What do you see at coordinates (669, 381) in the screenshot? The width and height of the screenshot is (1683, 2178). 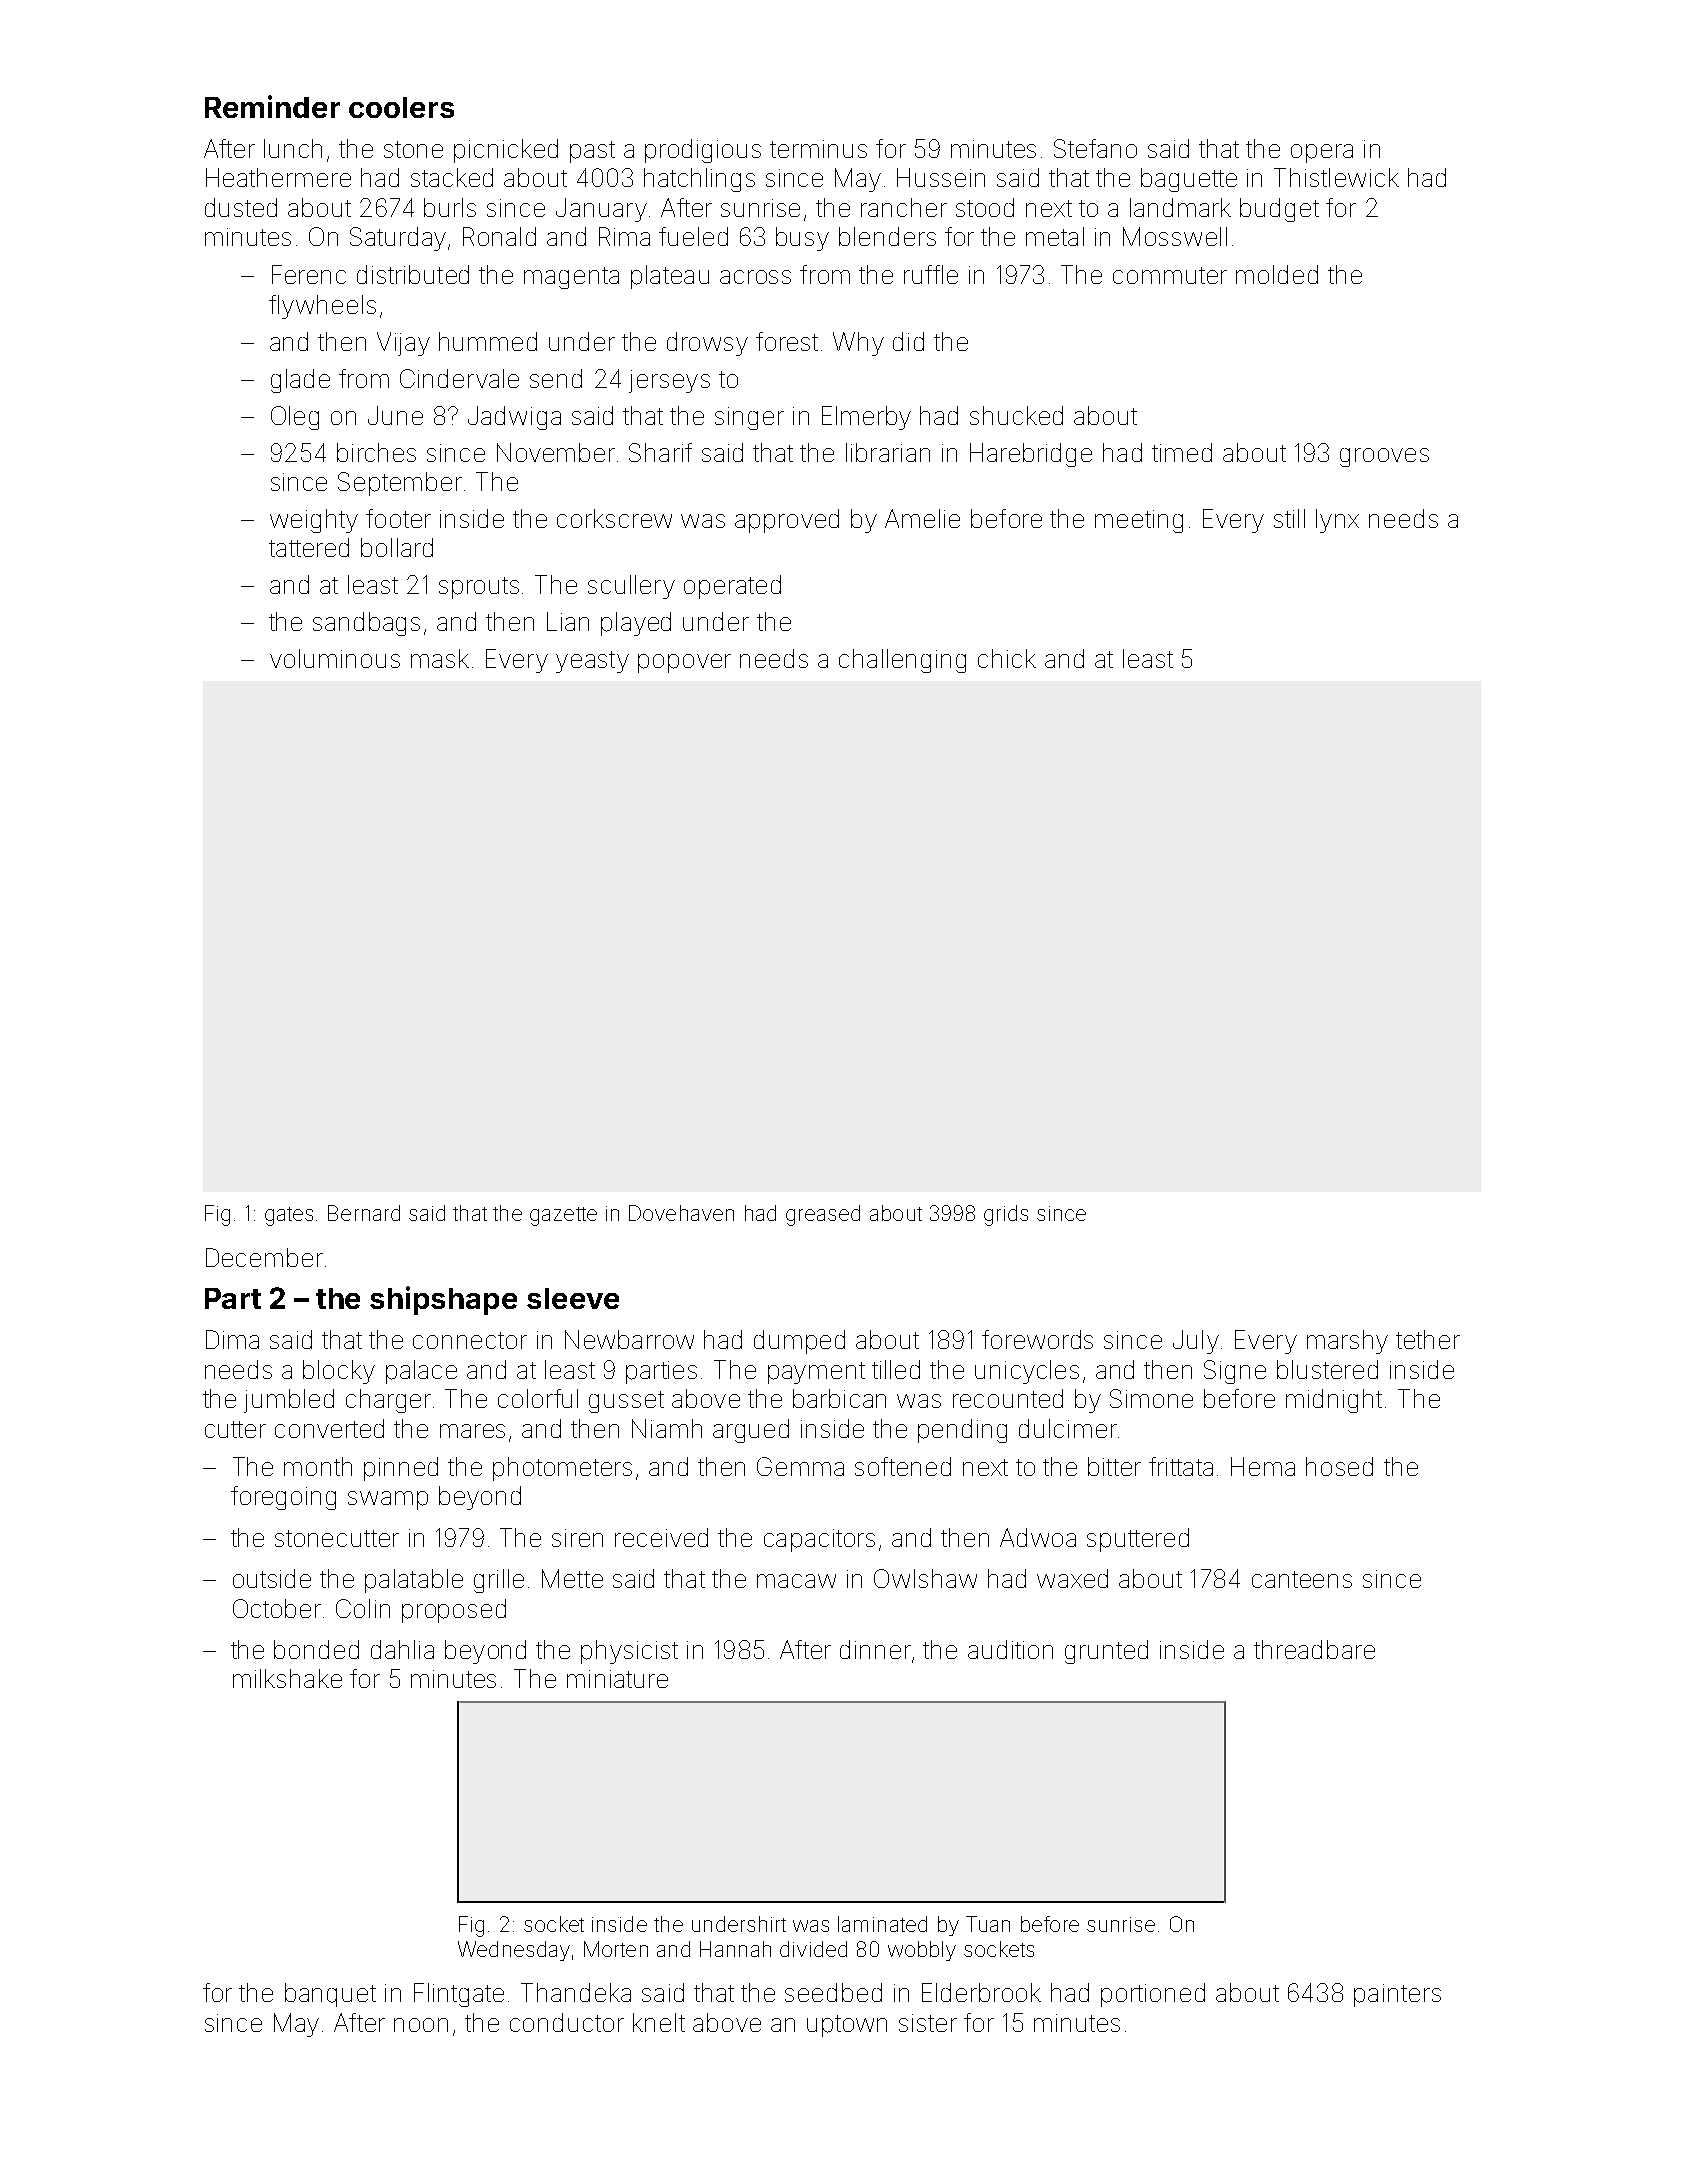 I see `jerseys` at bounding box center [669, 381].
